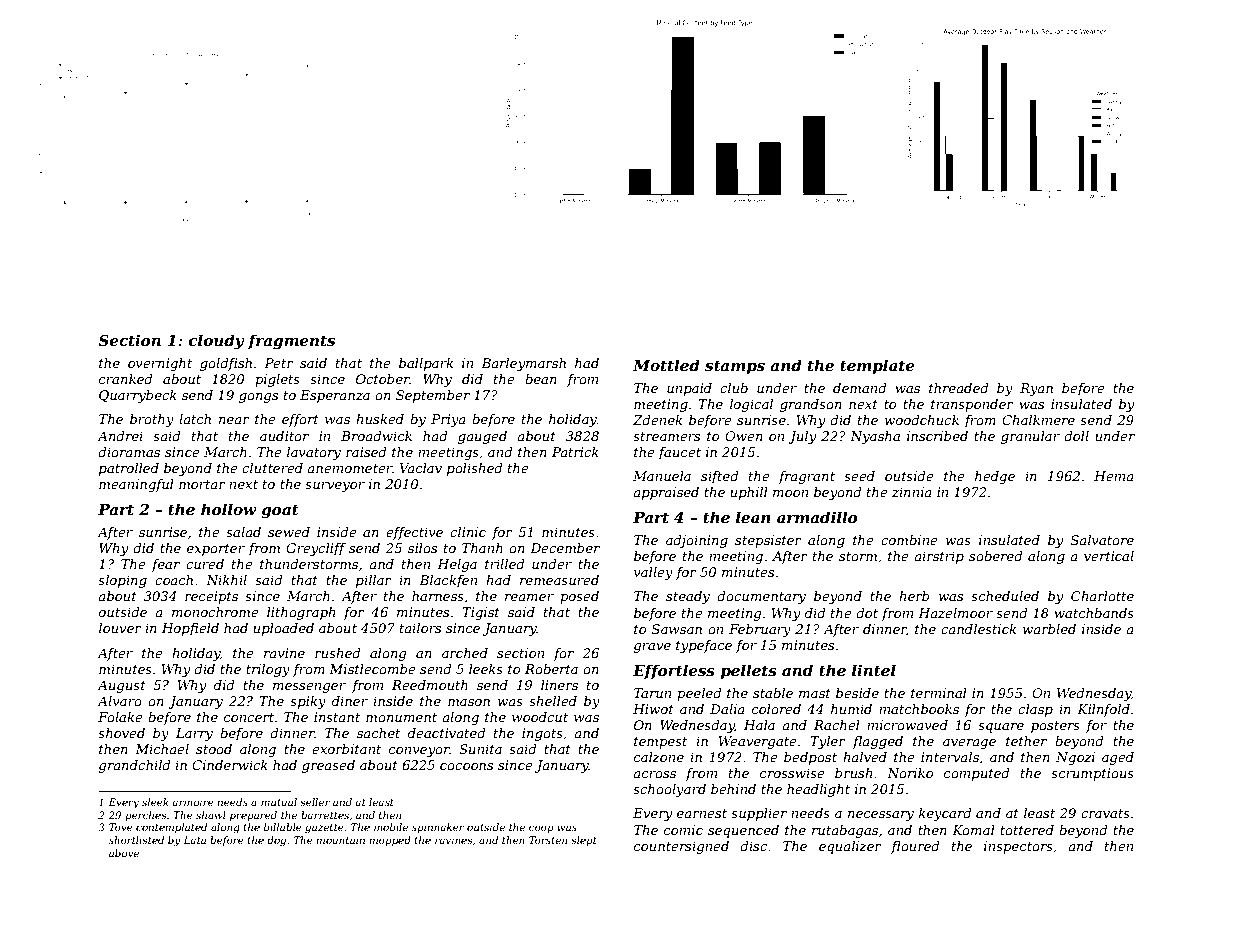 The image size is (1233, 952). What do you see at coordinates (380, 419) in the document?
I see `husked` at bounding box center [380, 419].
